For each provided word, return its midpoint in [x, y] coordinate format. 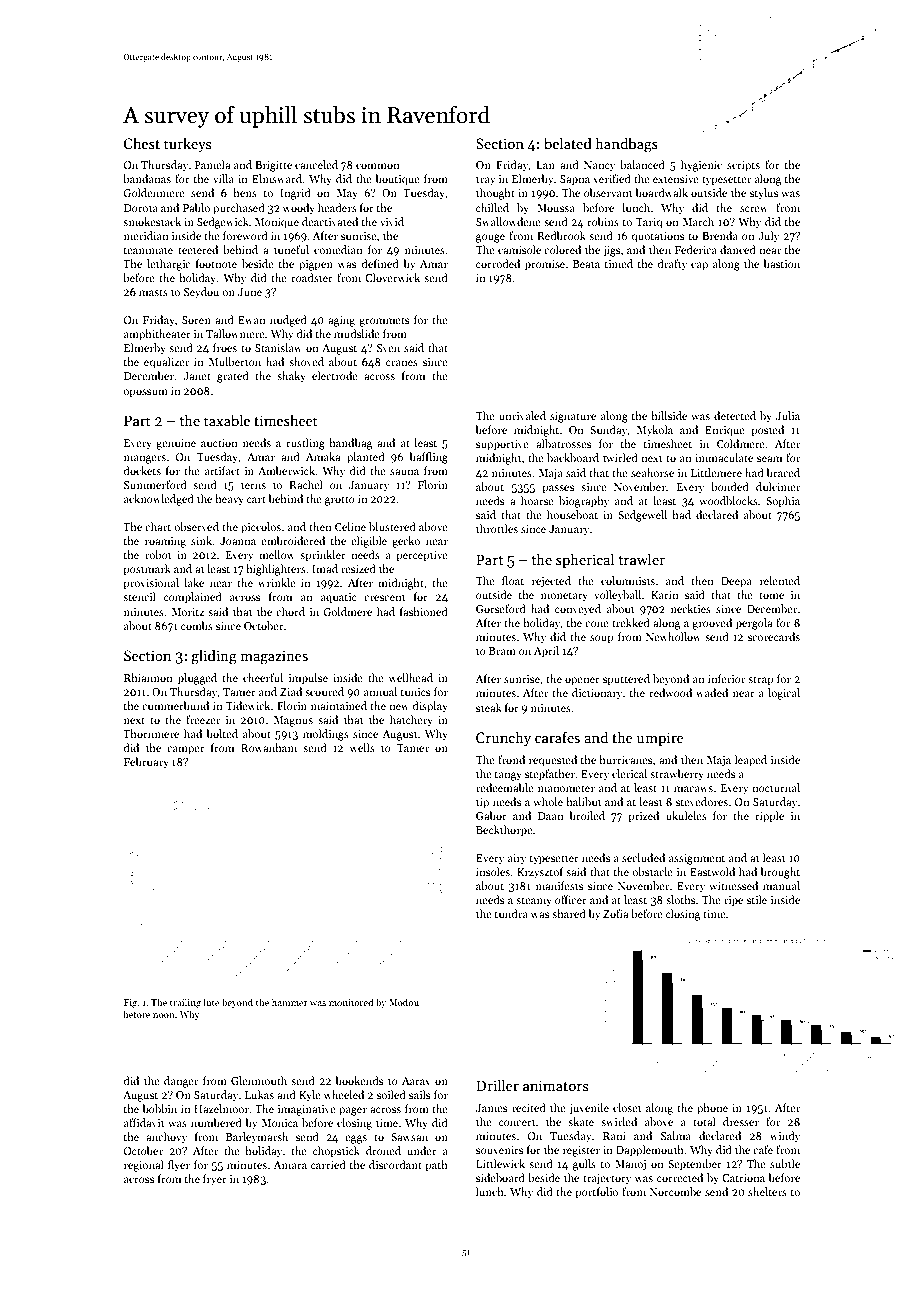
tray [486, 181]
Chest [141, 143]
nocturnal [776, 787]
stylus [764, 194]
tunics [415, 692]
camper [186, 750]
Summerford [155, 484]
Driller [497, 1085]
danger [181, 1082]
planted [366, 458]
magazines [274, 657]
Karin [665, 595]
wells [362, 747]
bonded [730, 486]
